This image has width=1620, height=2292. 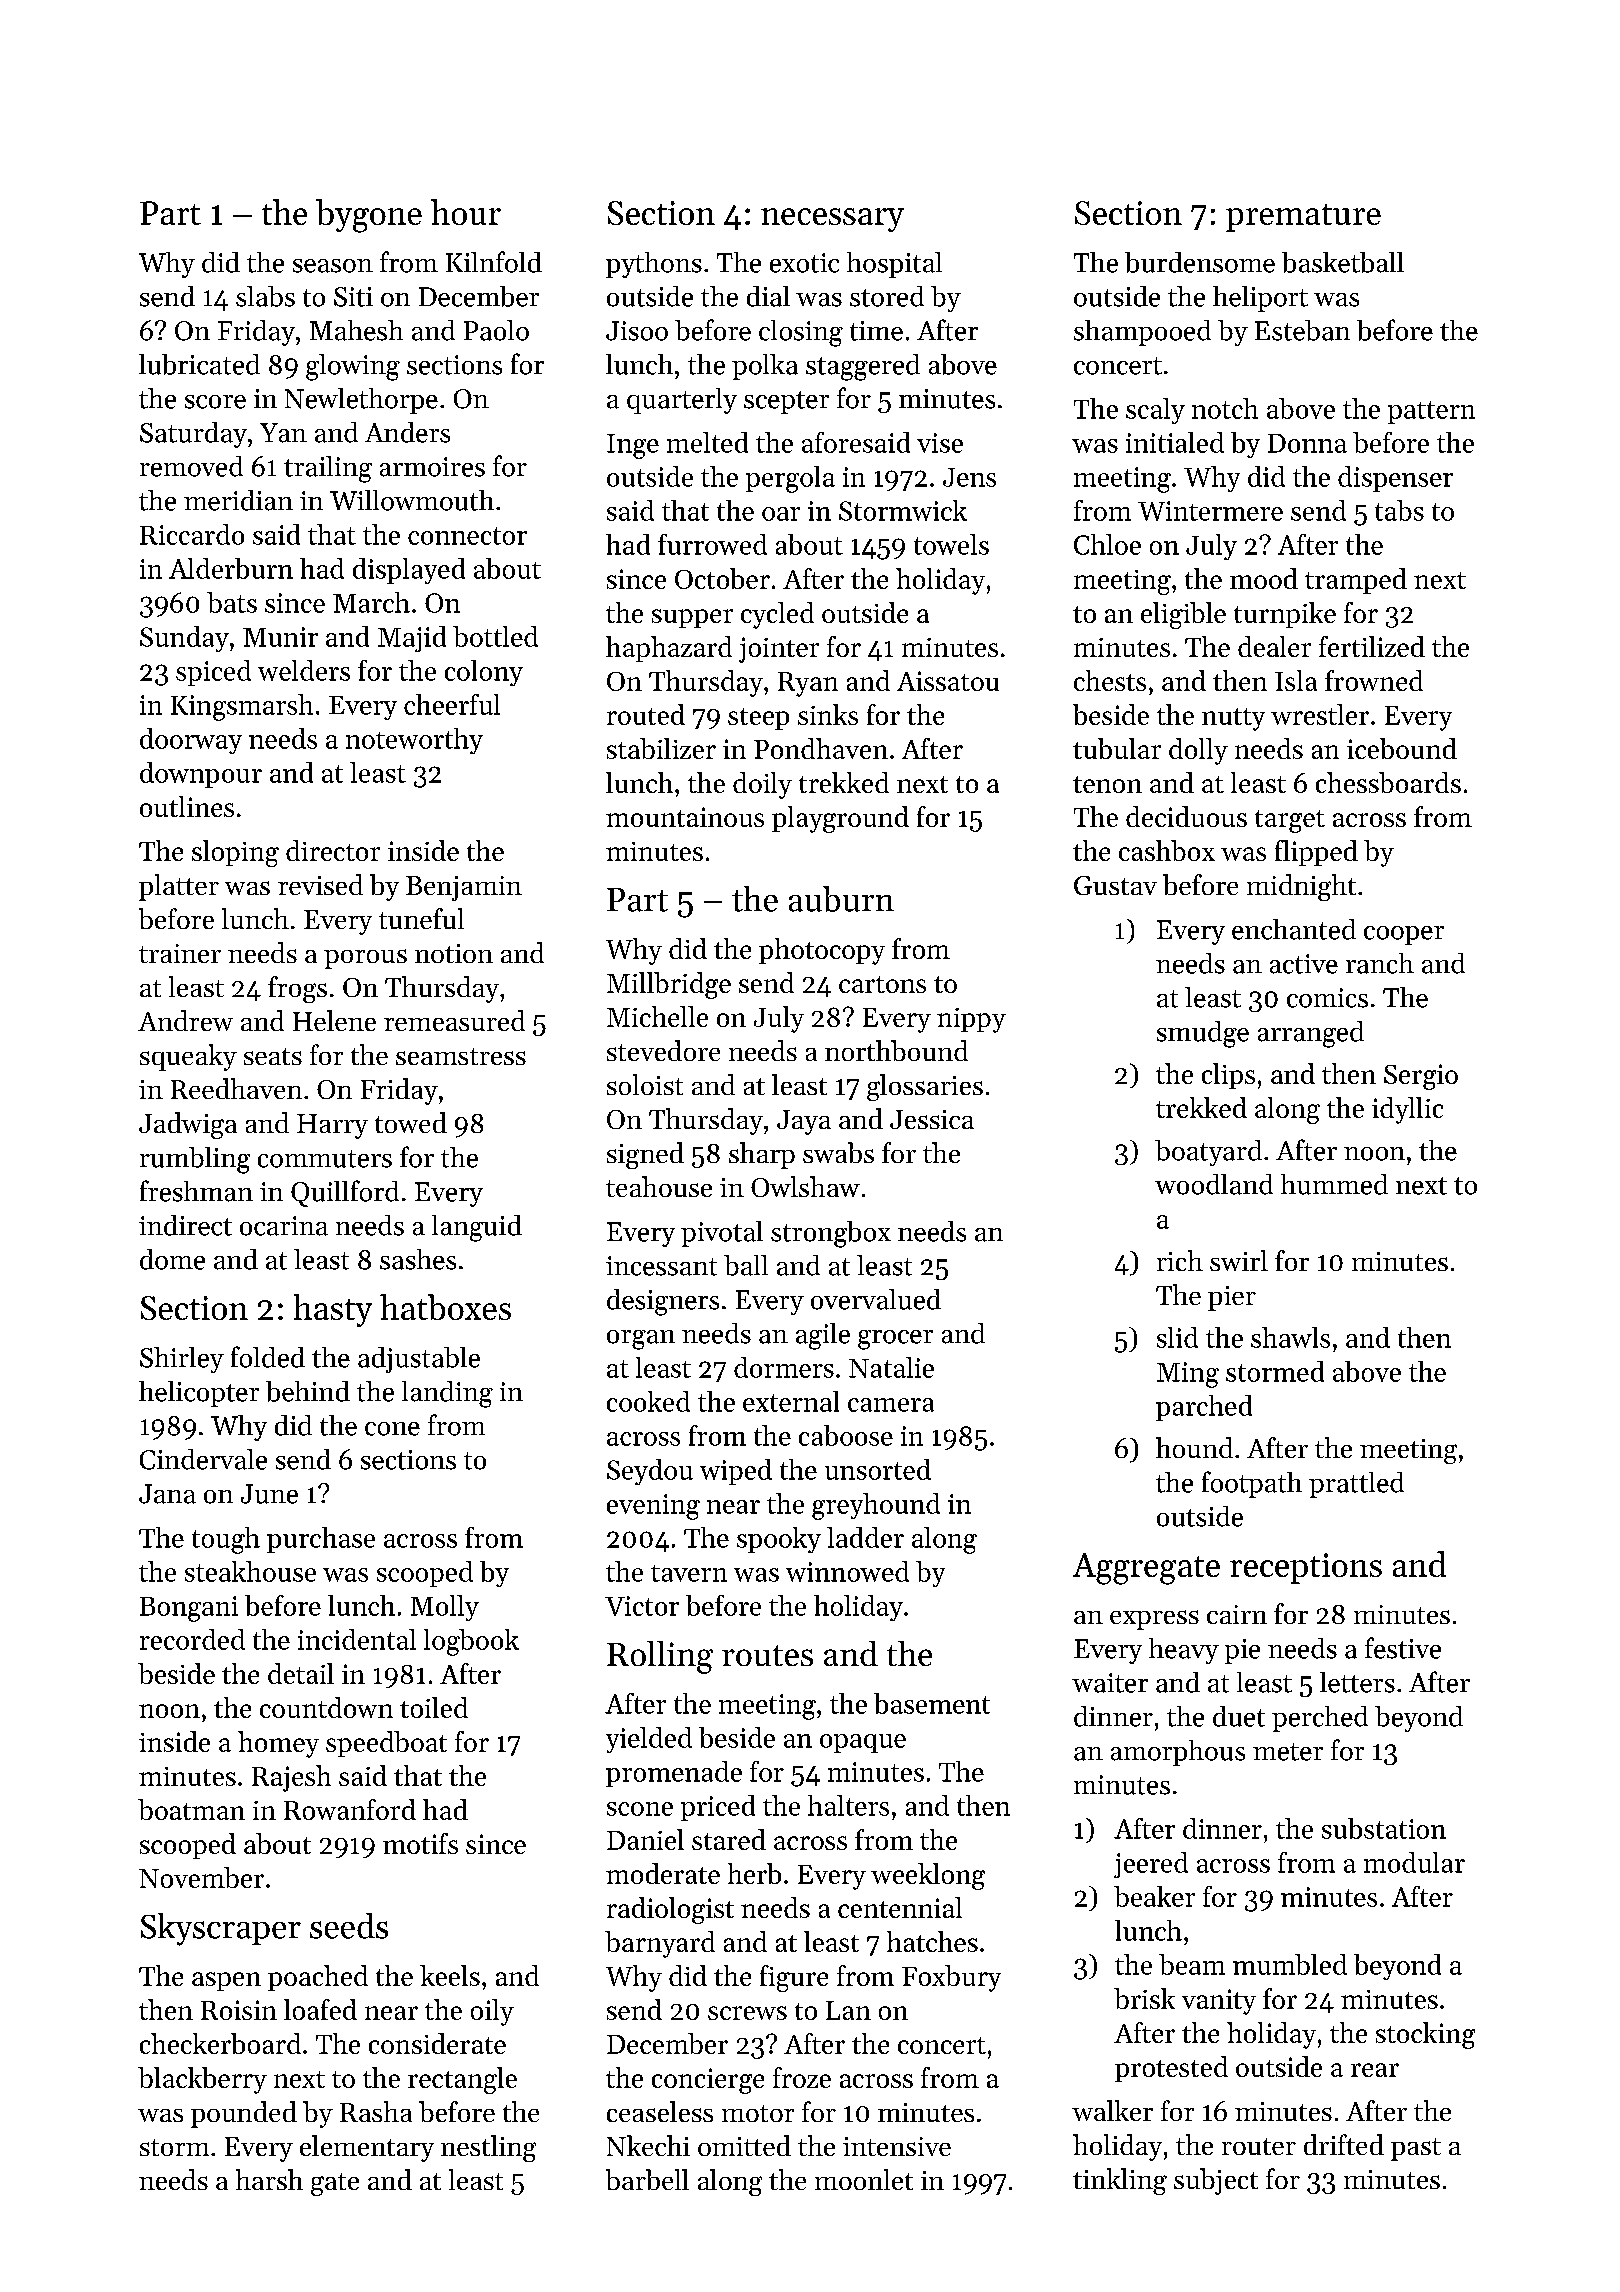 What do you see at coordinates (900, 1907) in the image?
I see `centennial` at bounding box center [900, 1907].
